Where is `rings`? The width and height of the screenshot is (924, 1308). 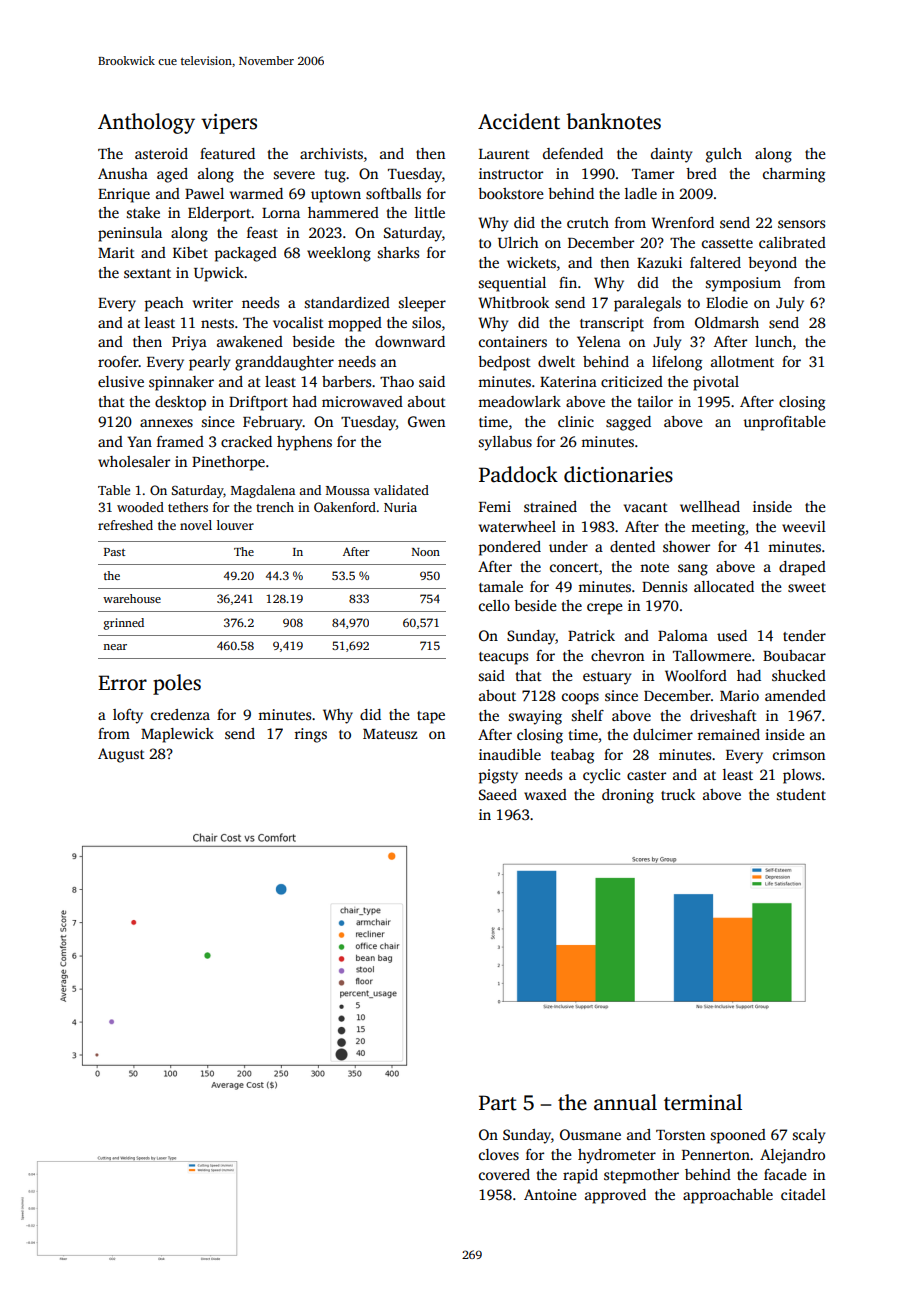 rings is located at coordinates (311, 735).
